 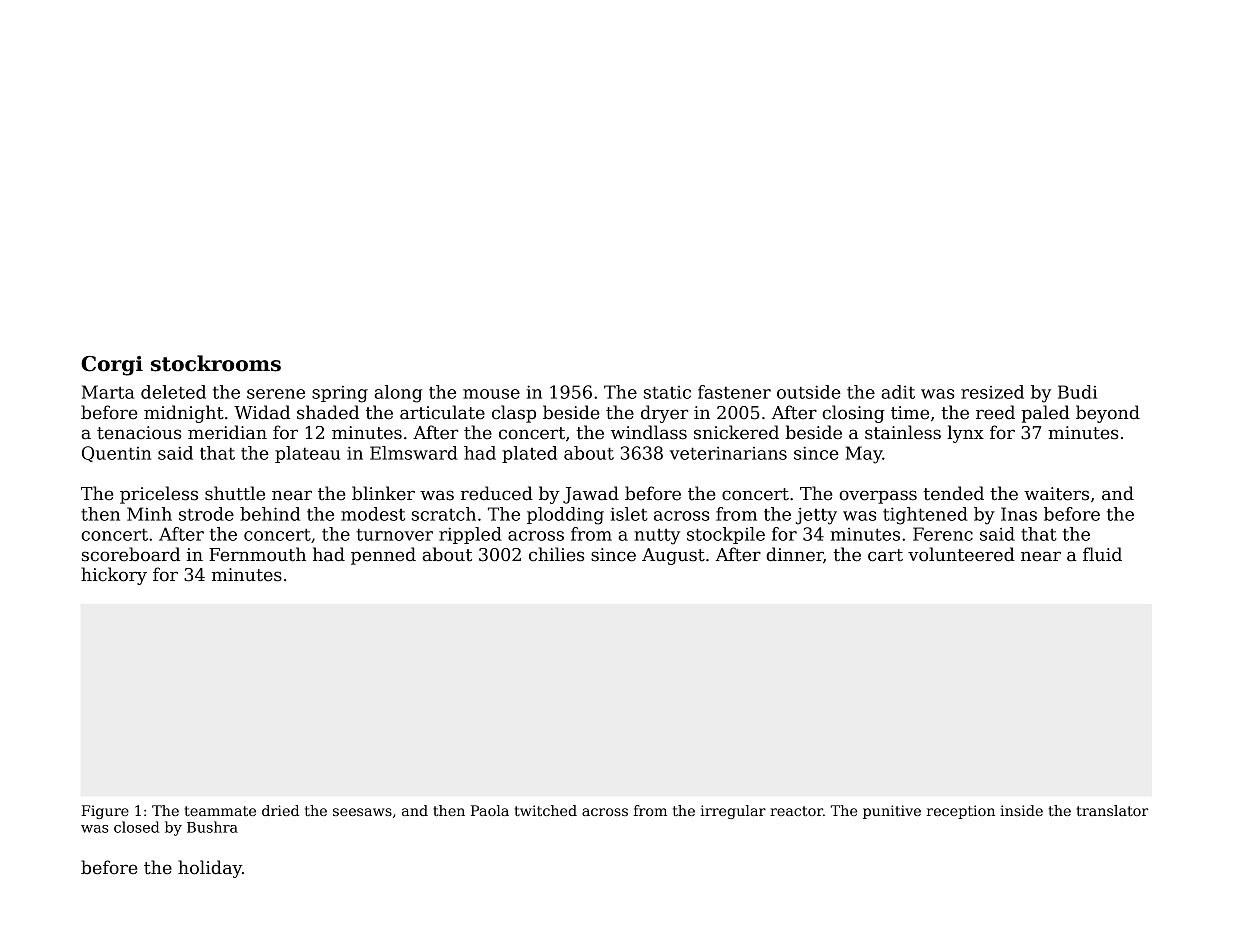 I want to click on seesaws, so click(x=362, y=812).
